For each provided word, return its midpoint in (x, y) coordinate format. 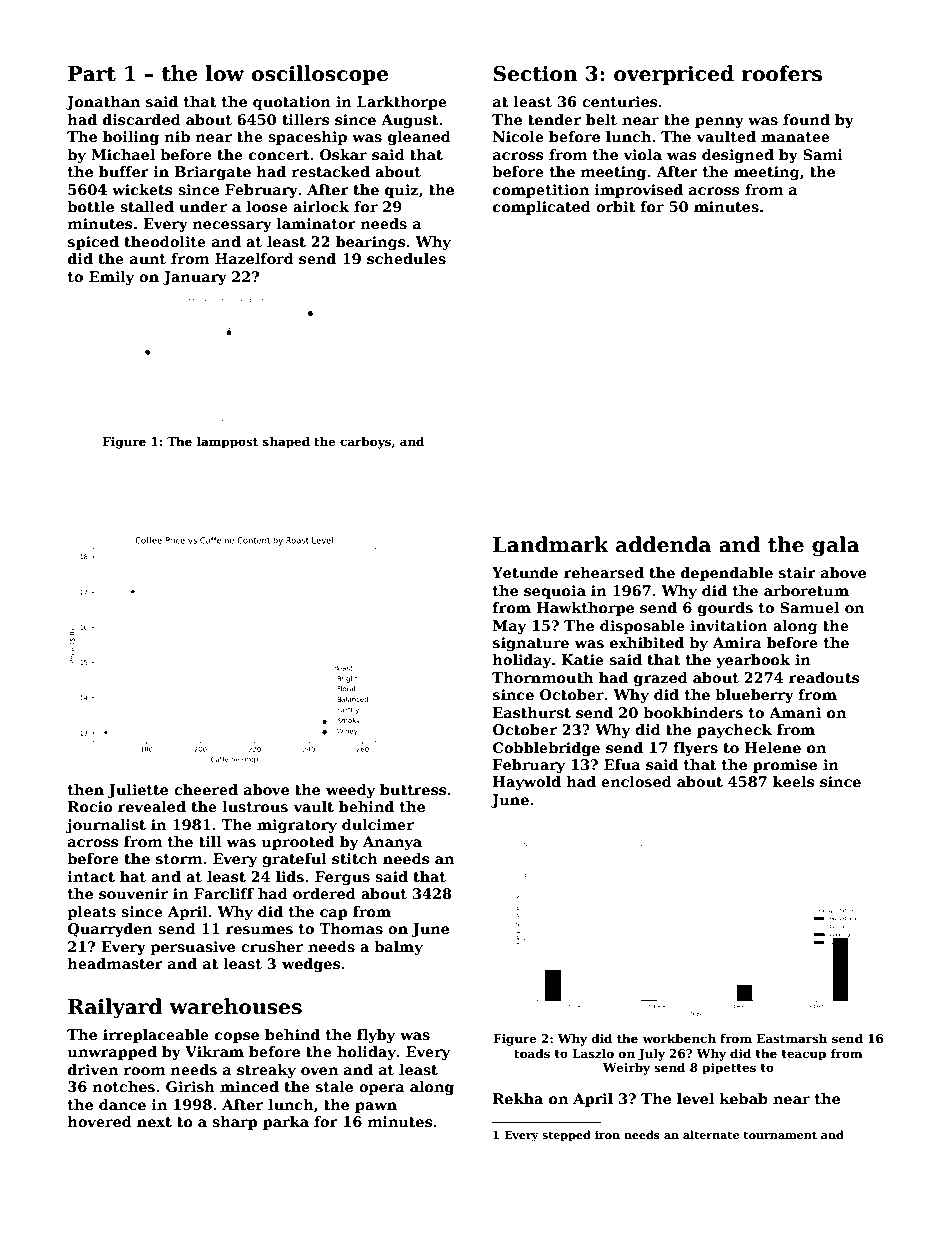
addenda (663, 544)
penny (719, 122)
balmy (398, 948)
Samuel (809, 607)
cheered (206, 789)
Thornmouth (542, 677)
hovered (99, 1121)
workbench (679, 1038)
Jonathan (103, 103)
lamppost (227, 443)
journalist (106, 826)
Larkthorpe (402, 103)
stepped (566, 1136)
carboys (365, 443)
